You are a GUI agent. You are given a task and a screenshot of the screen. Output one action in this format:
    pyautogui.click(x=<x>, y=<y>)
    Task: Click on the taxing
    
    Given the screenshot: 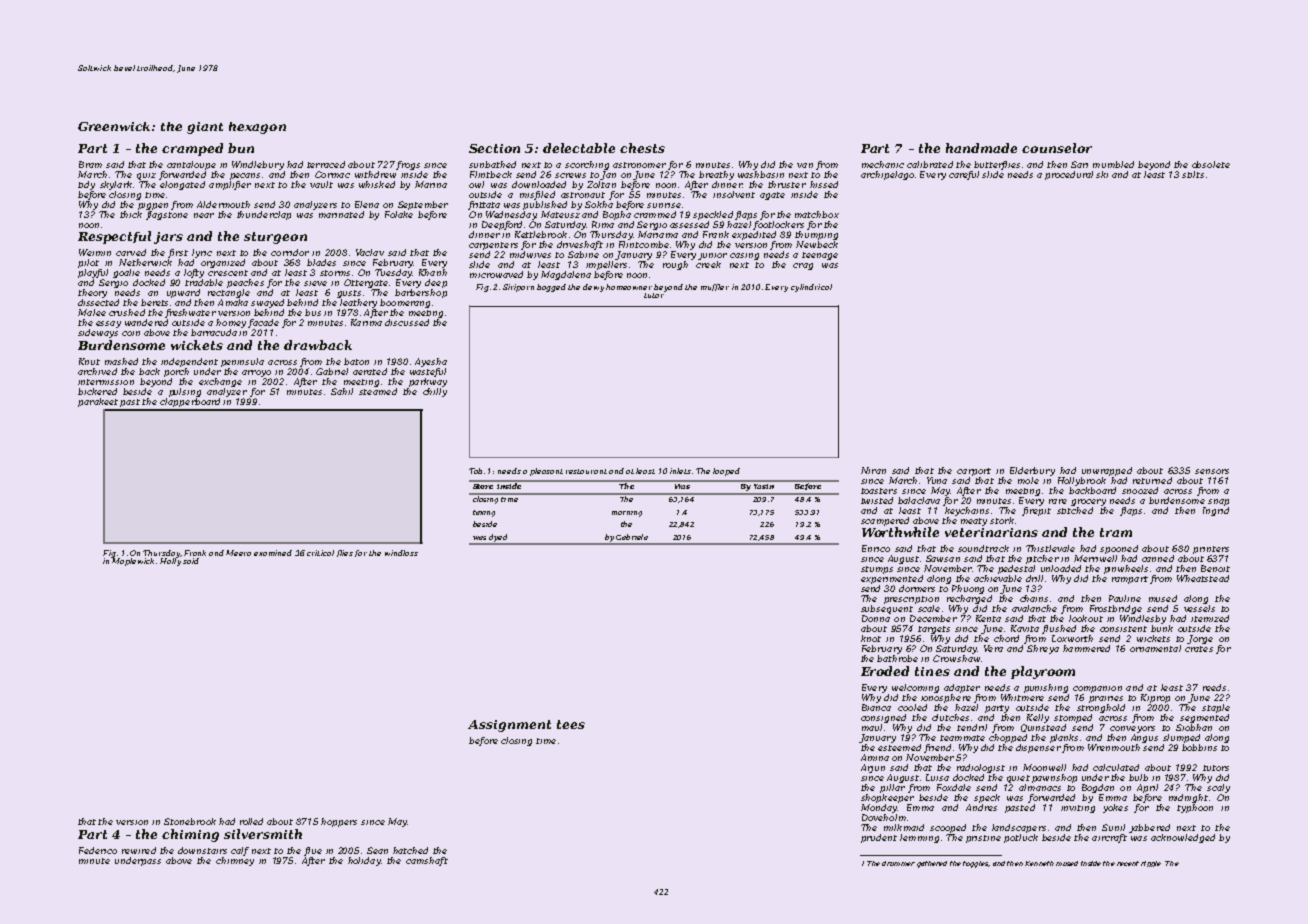 What is the action you would take?
    pyautogui.click(x=484, y=513)
